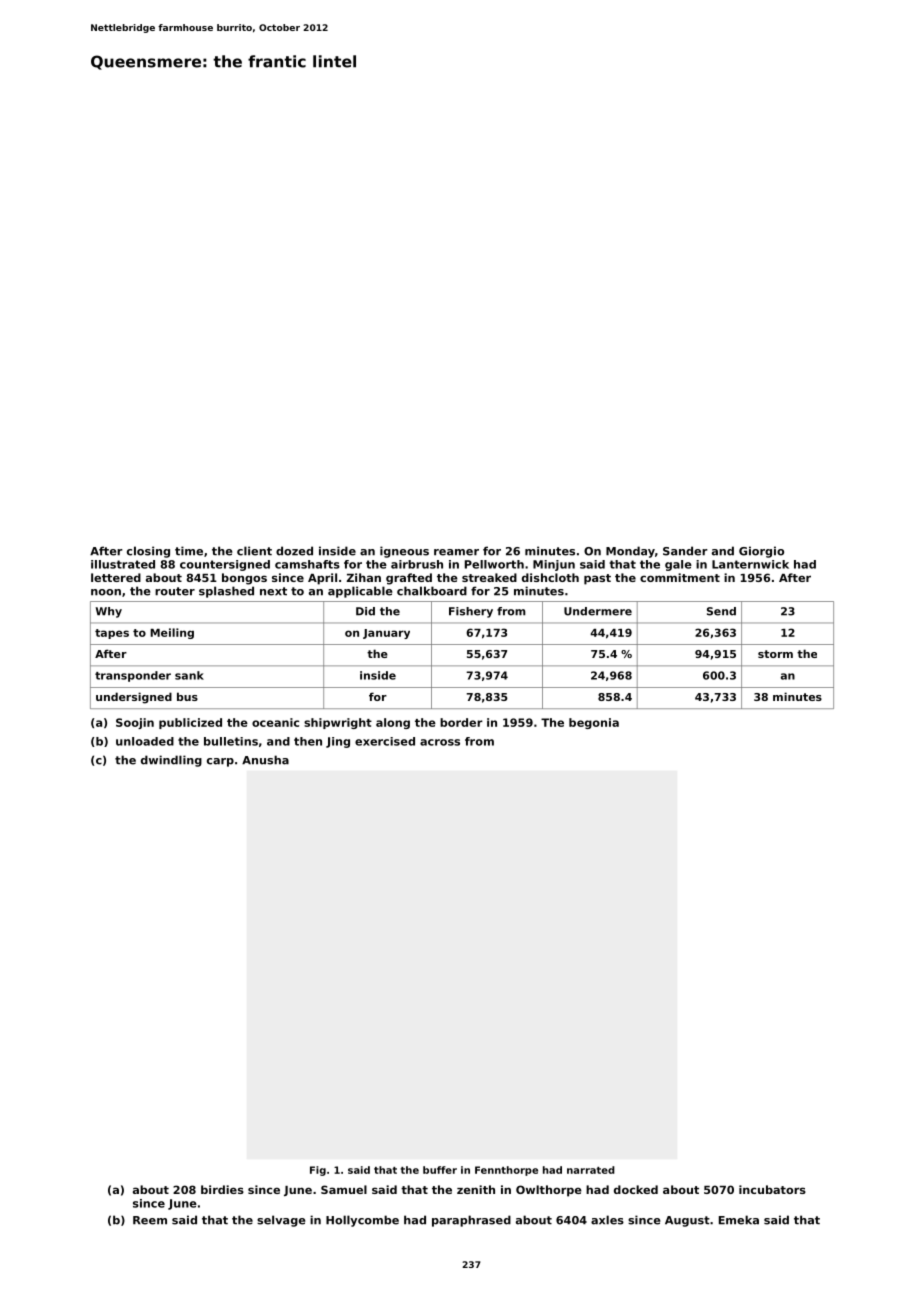 Image resolution: width=924 pixels, height=1308 pixels. I want to click on Fig, so click(318, 1171).
